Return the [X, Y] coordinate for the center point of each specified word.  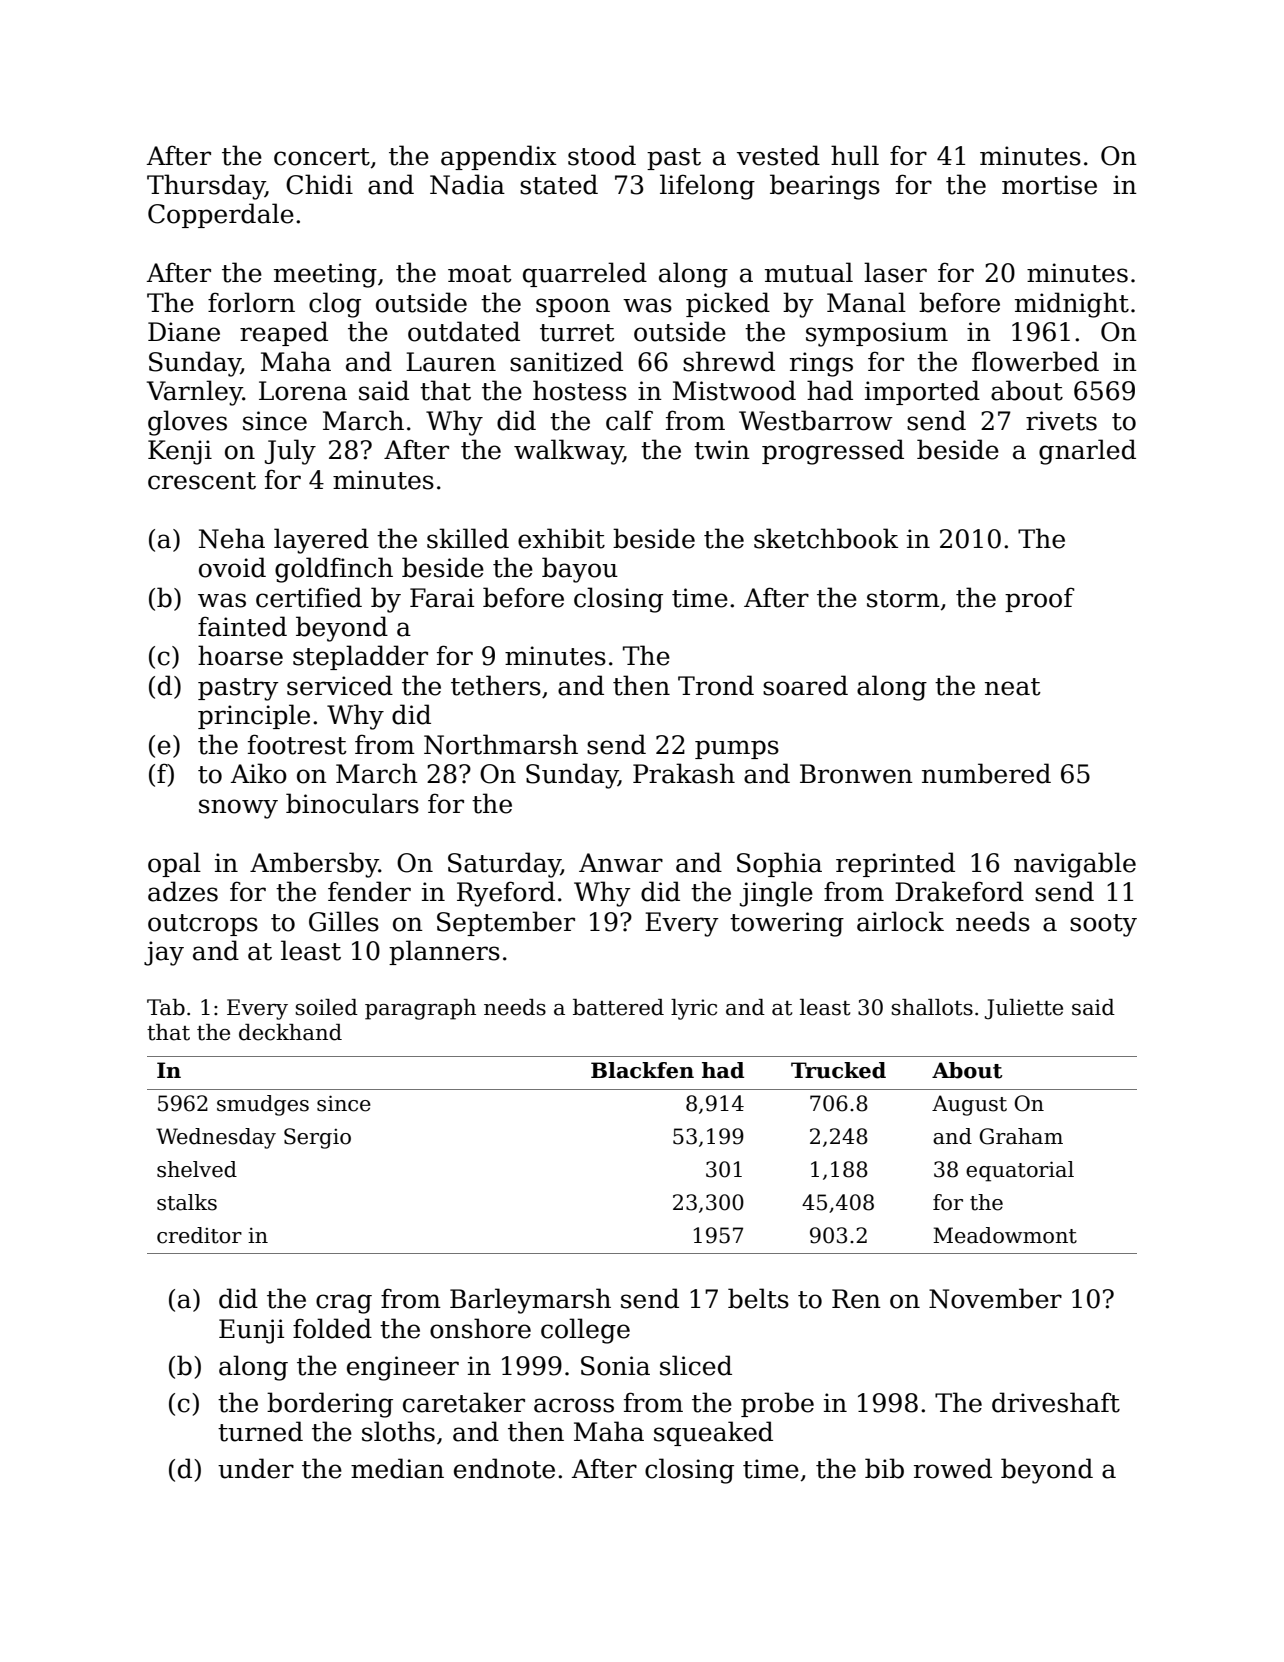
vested [778, 155]
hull [855, 155]
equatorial [1020, 1171]
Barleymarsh [530, 1301]
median [397, 1468]
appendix [499, 157]
